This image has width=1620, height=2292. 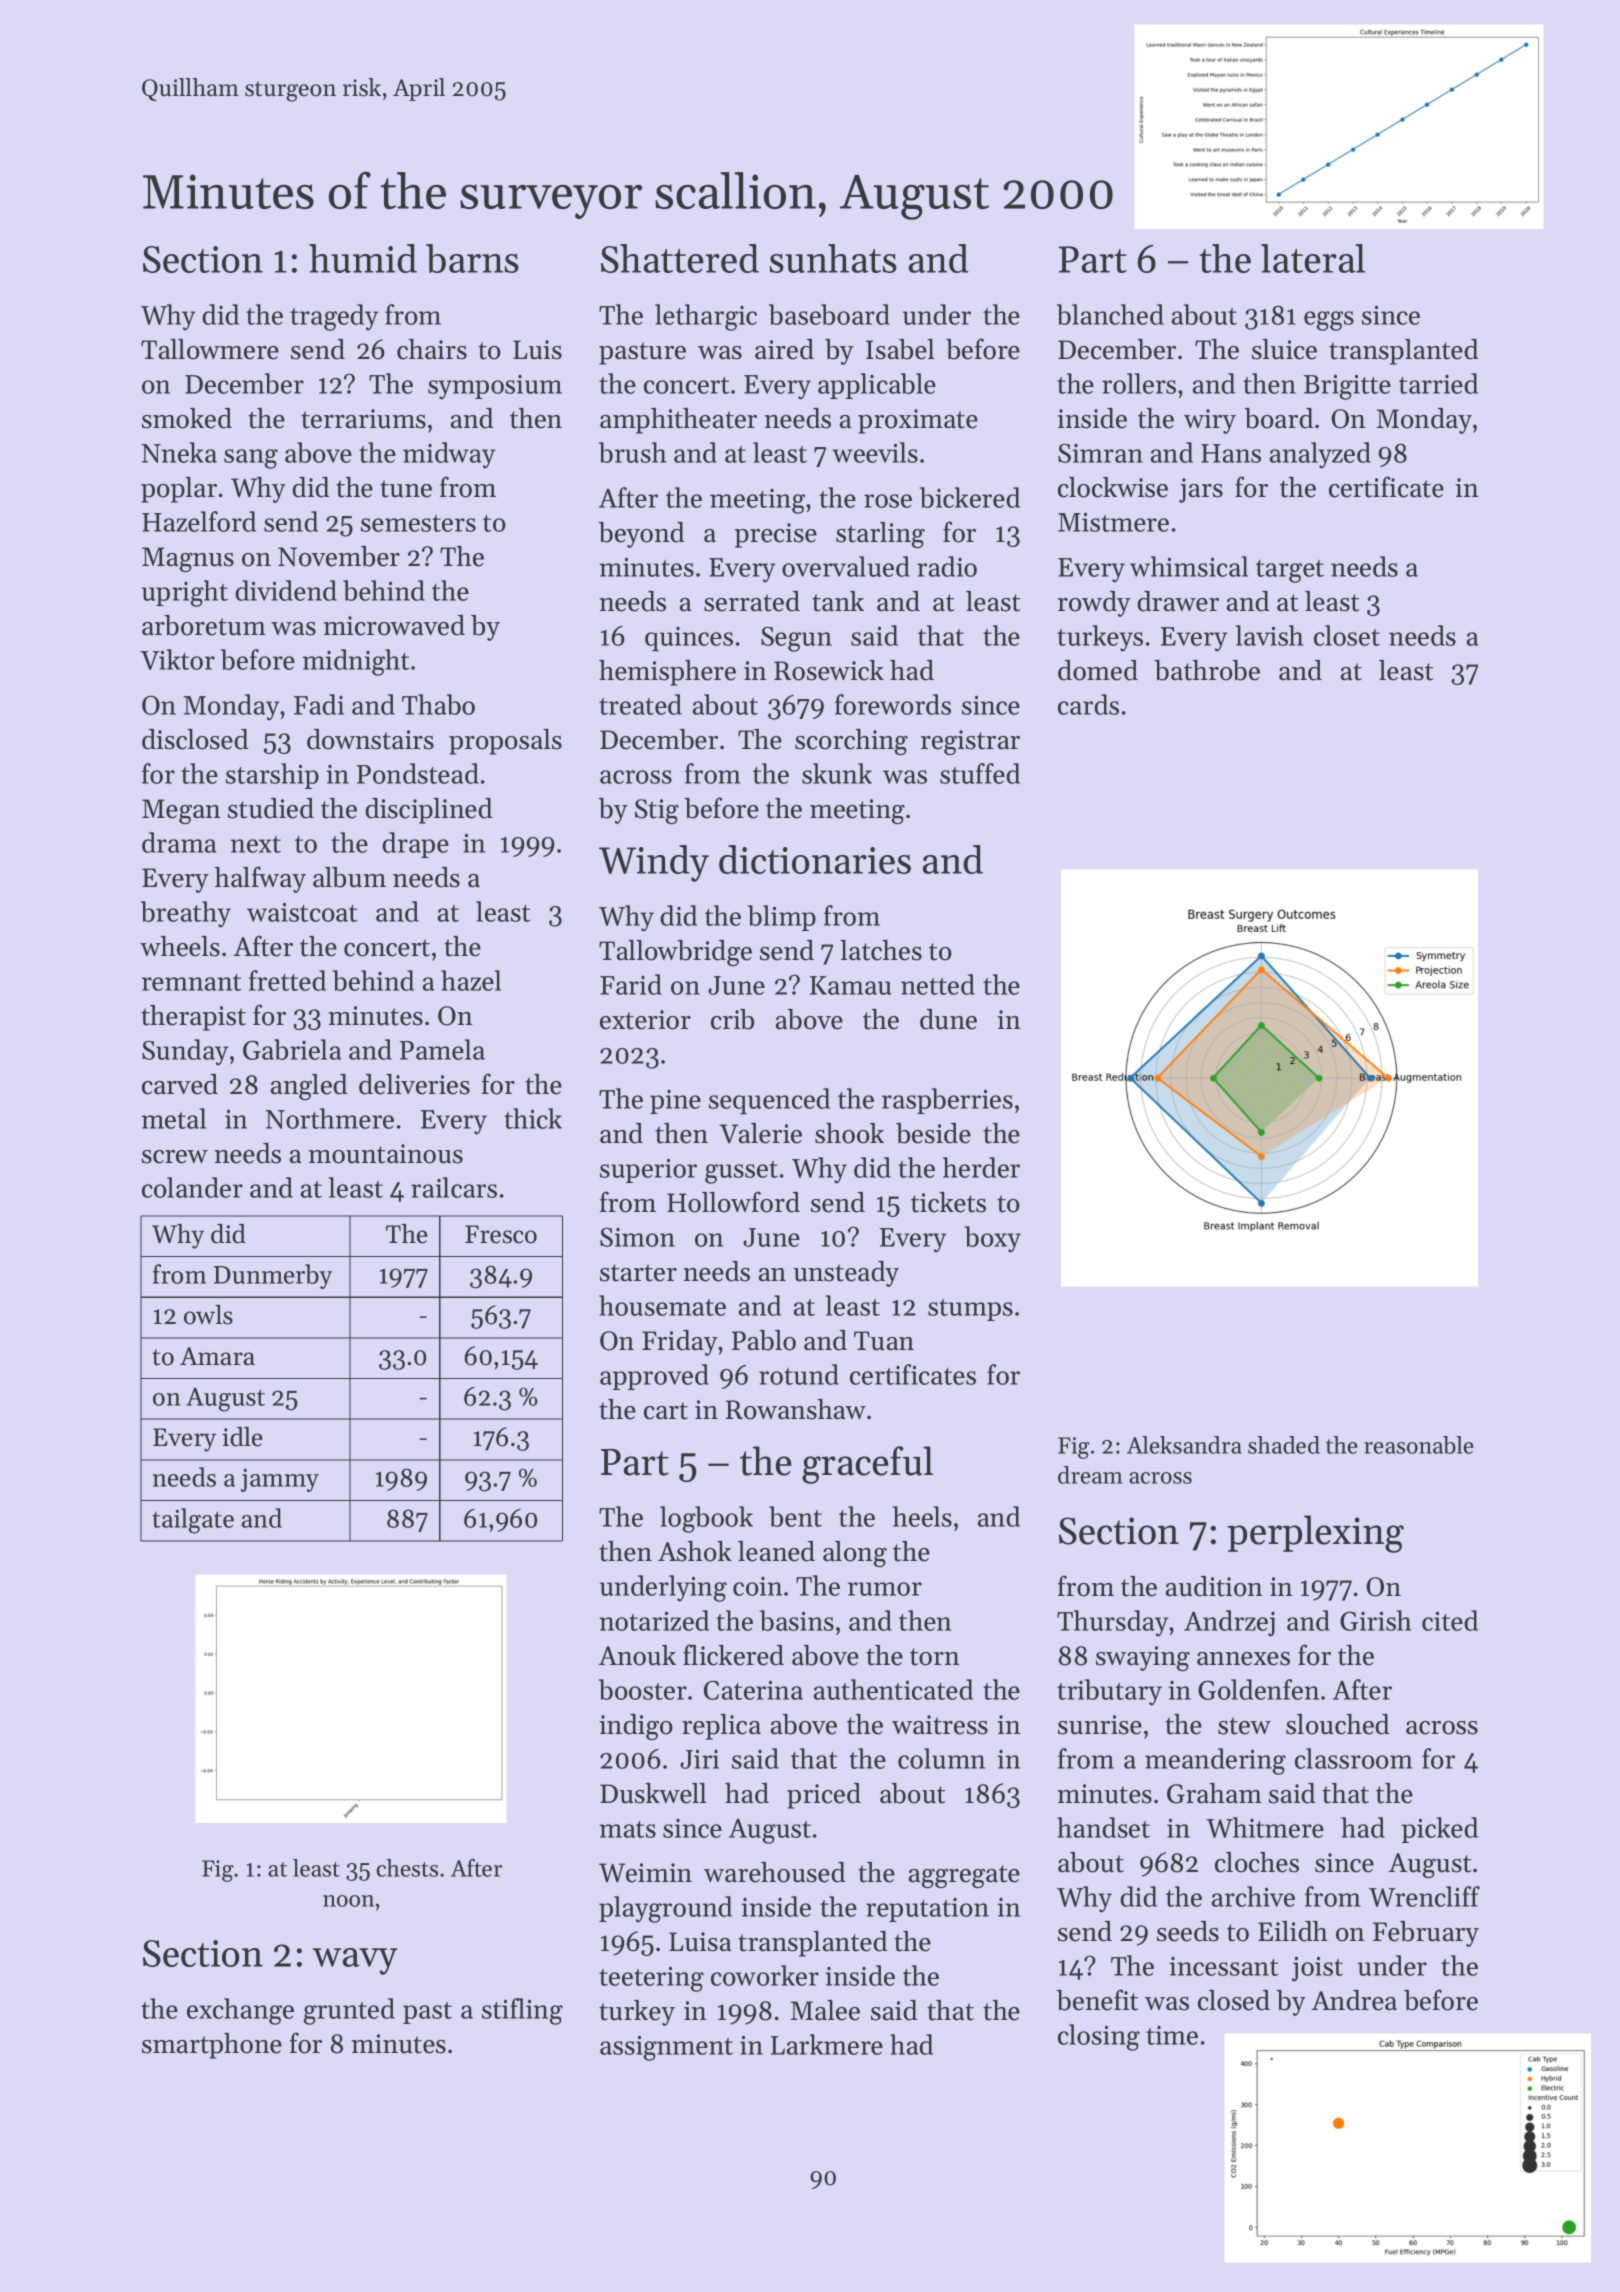 What do you see at coordinates (1347, 635) in the image?
I see `closet` at bounding box center [1347, 635].
